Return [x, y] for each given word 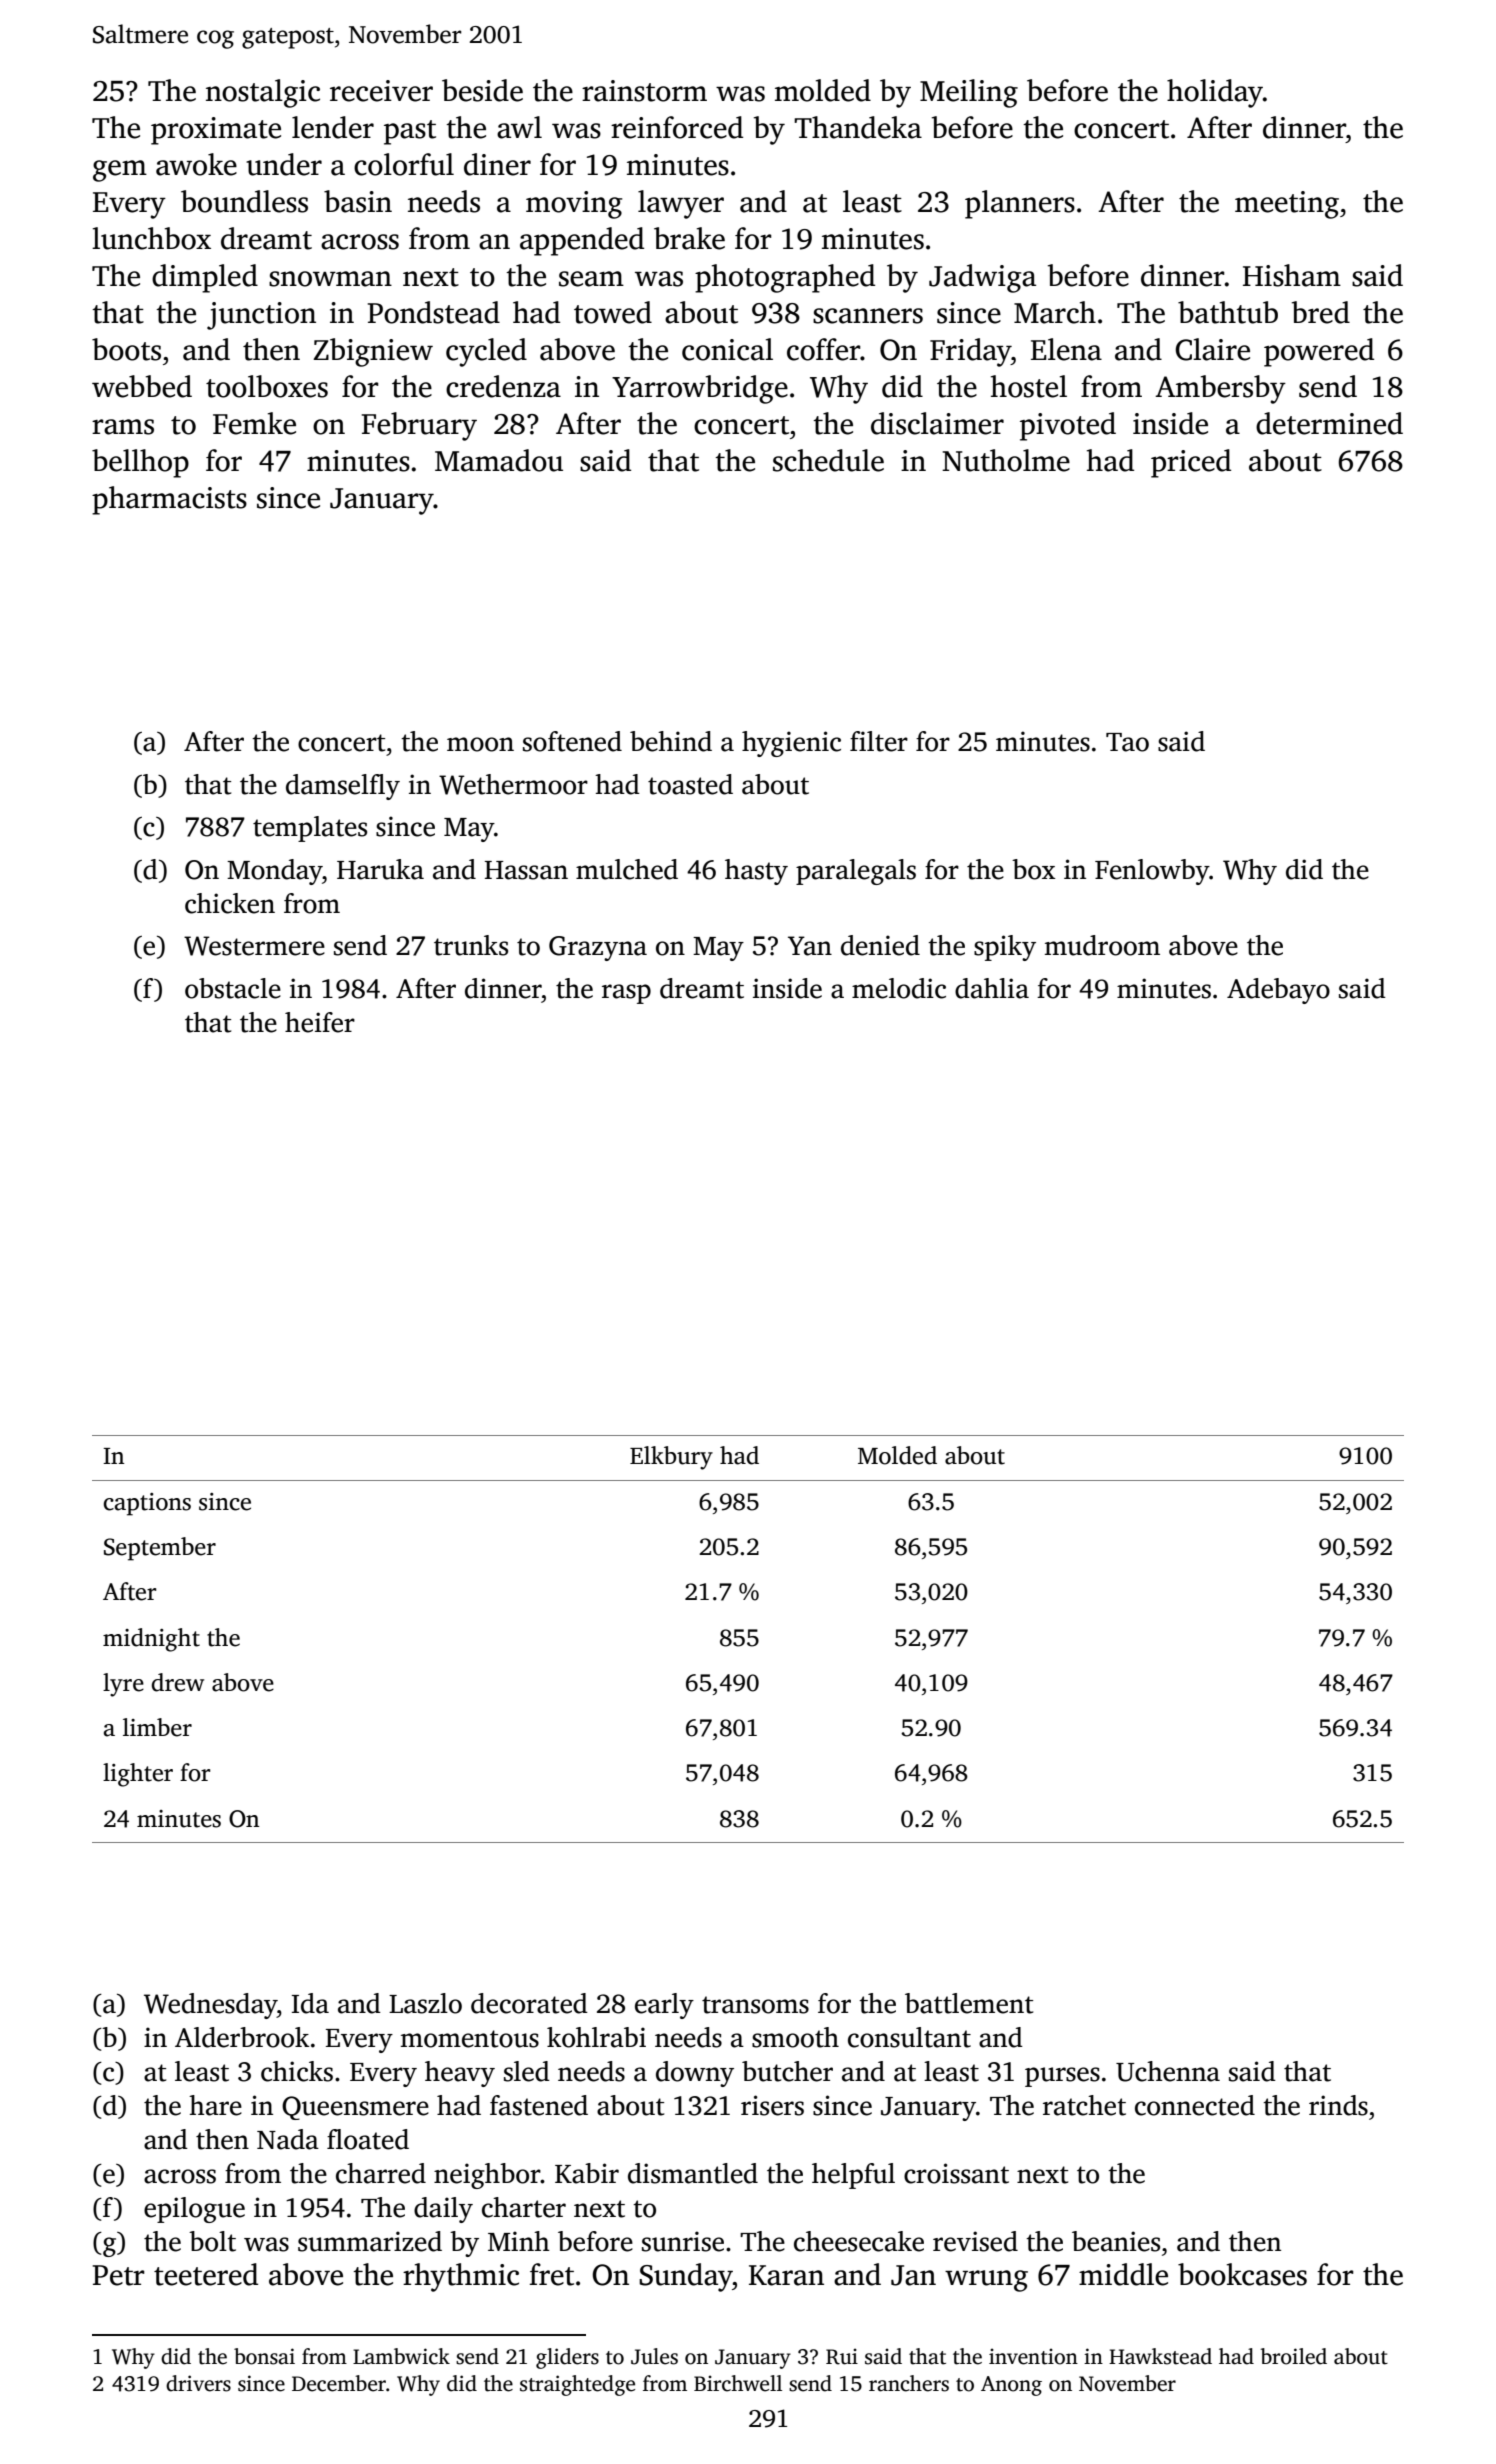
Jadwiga [982, 278]
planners [1020, 204]
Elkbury [671, 1458]
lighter [138, 1775]
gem [120, 171]
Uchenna [1168, 2071]
